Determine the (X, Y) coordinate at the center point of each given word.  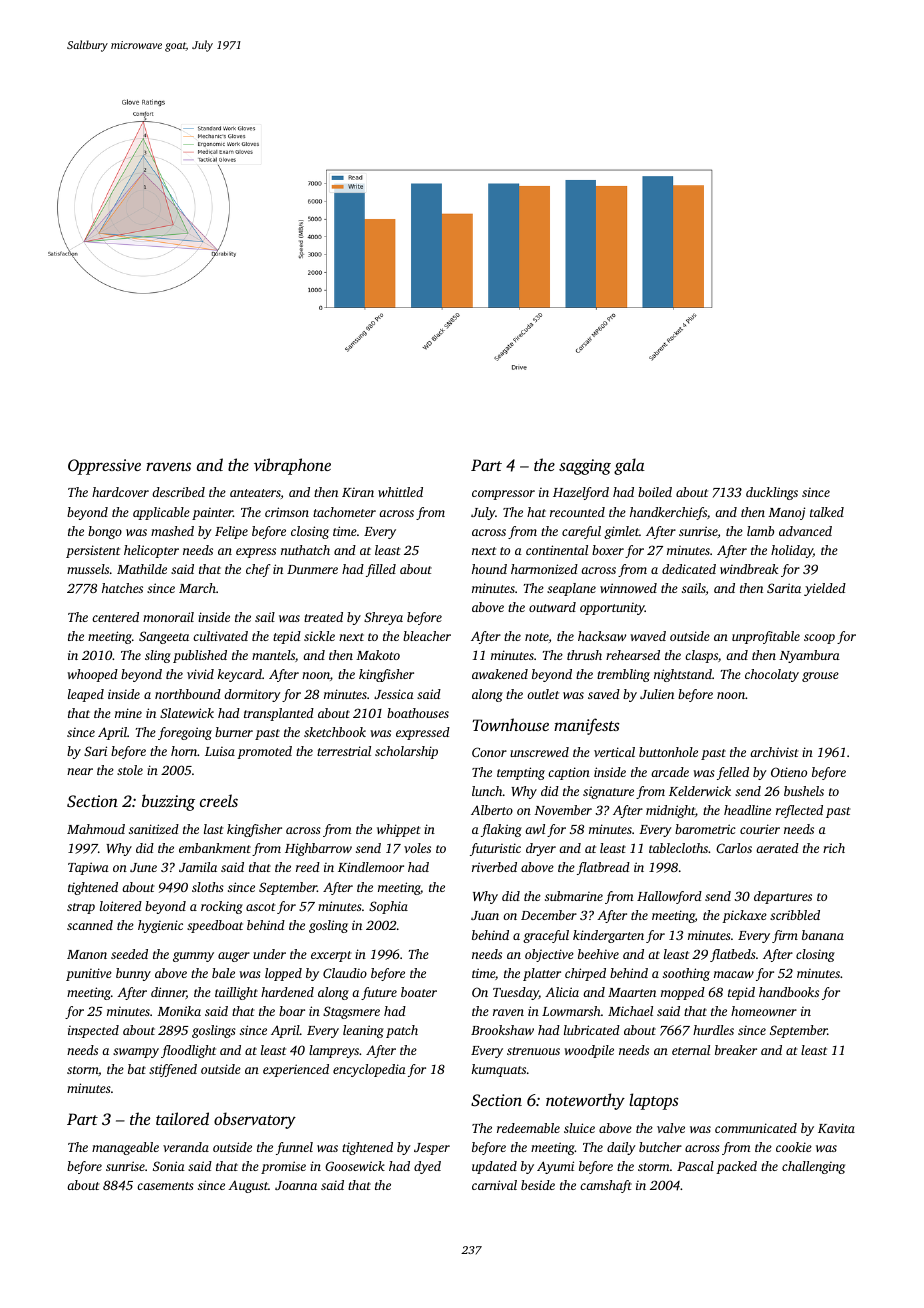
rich (834, 848)
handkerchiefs (668, 513)
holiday (792, 551)
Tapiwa (88, 868)
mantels (273, 655)
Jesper (432, 1149)
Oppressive (104, 467)
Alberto (492, 810)
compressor (503, 495)
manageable (125, 1148)
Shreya (383, 618)
